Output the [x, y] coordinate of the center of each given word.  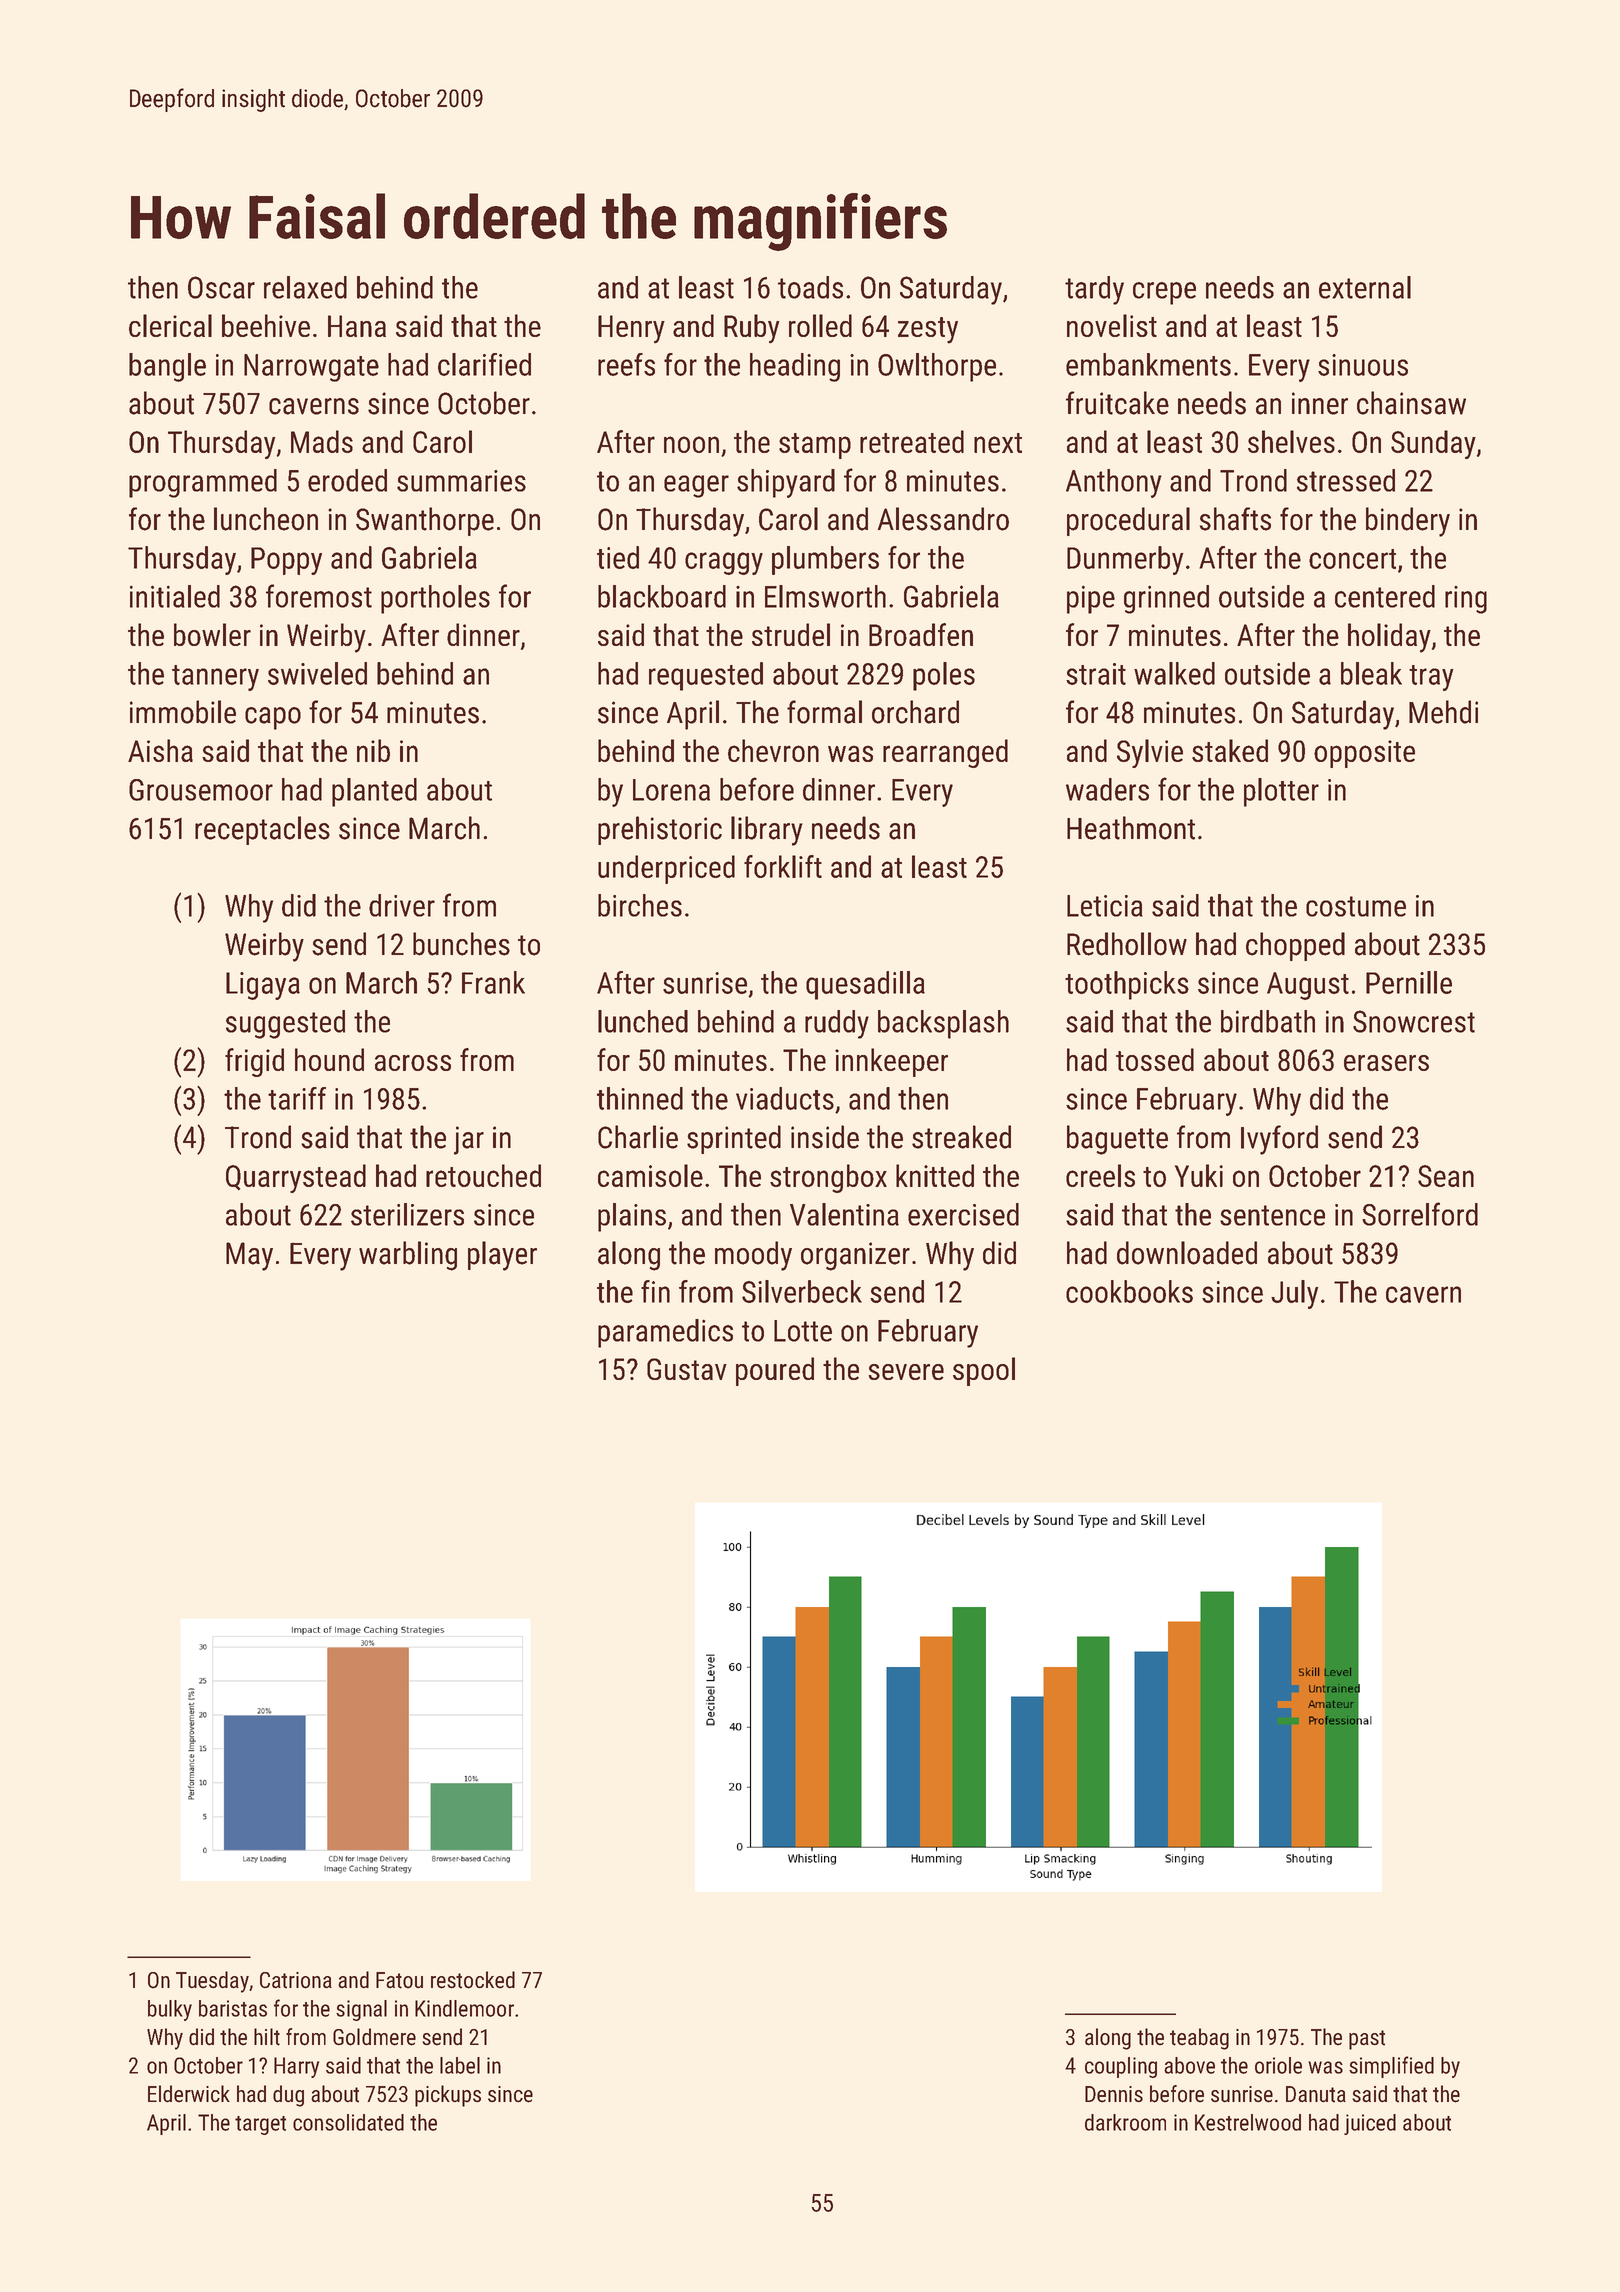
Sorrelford [1420, 1214]
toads [810, 287]
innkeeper [891, 1062]
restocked [473, 1980]
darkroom [1125, 2122]
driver [402, 905]
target [260, 2125]
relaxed [305, 287]
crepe [1164, 293]
